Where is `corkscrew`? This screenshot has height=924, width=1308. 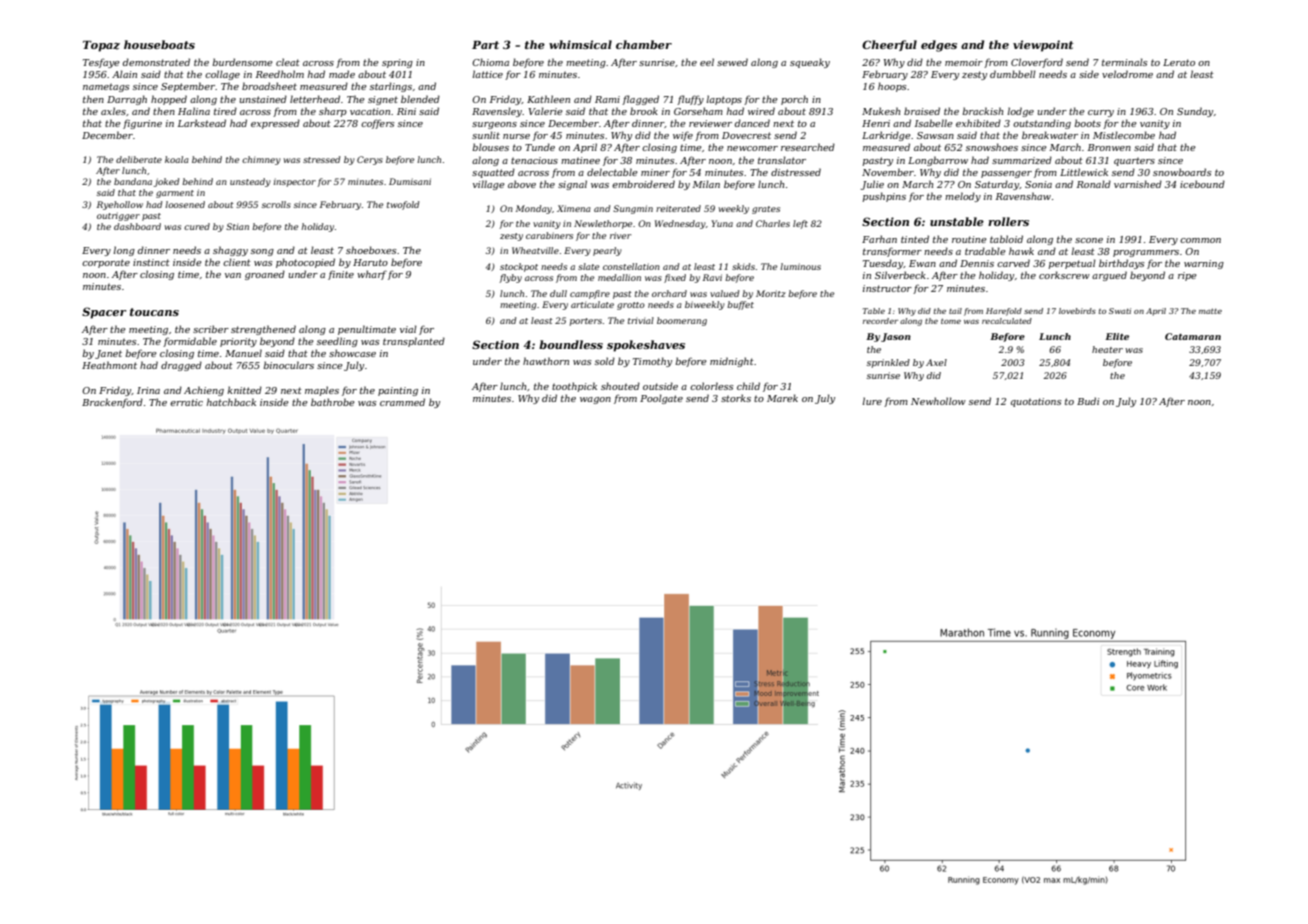
corkscrew is located at coordinates (1064, 275).
